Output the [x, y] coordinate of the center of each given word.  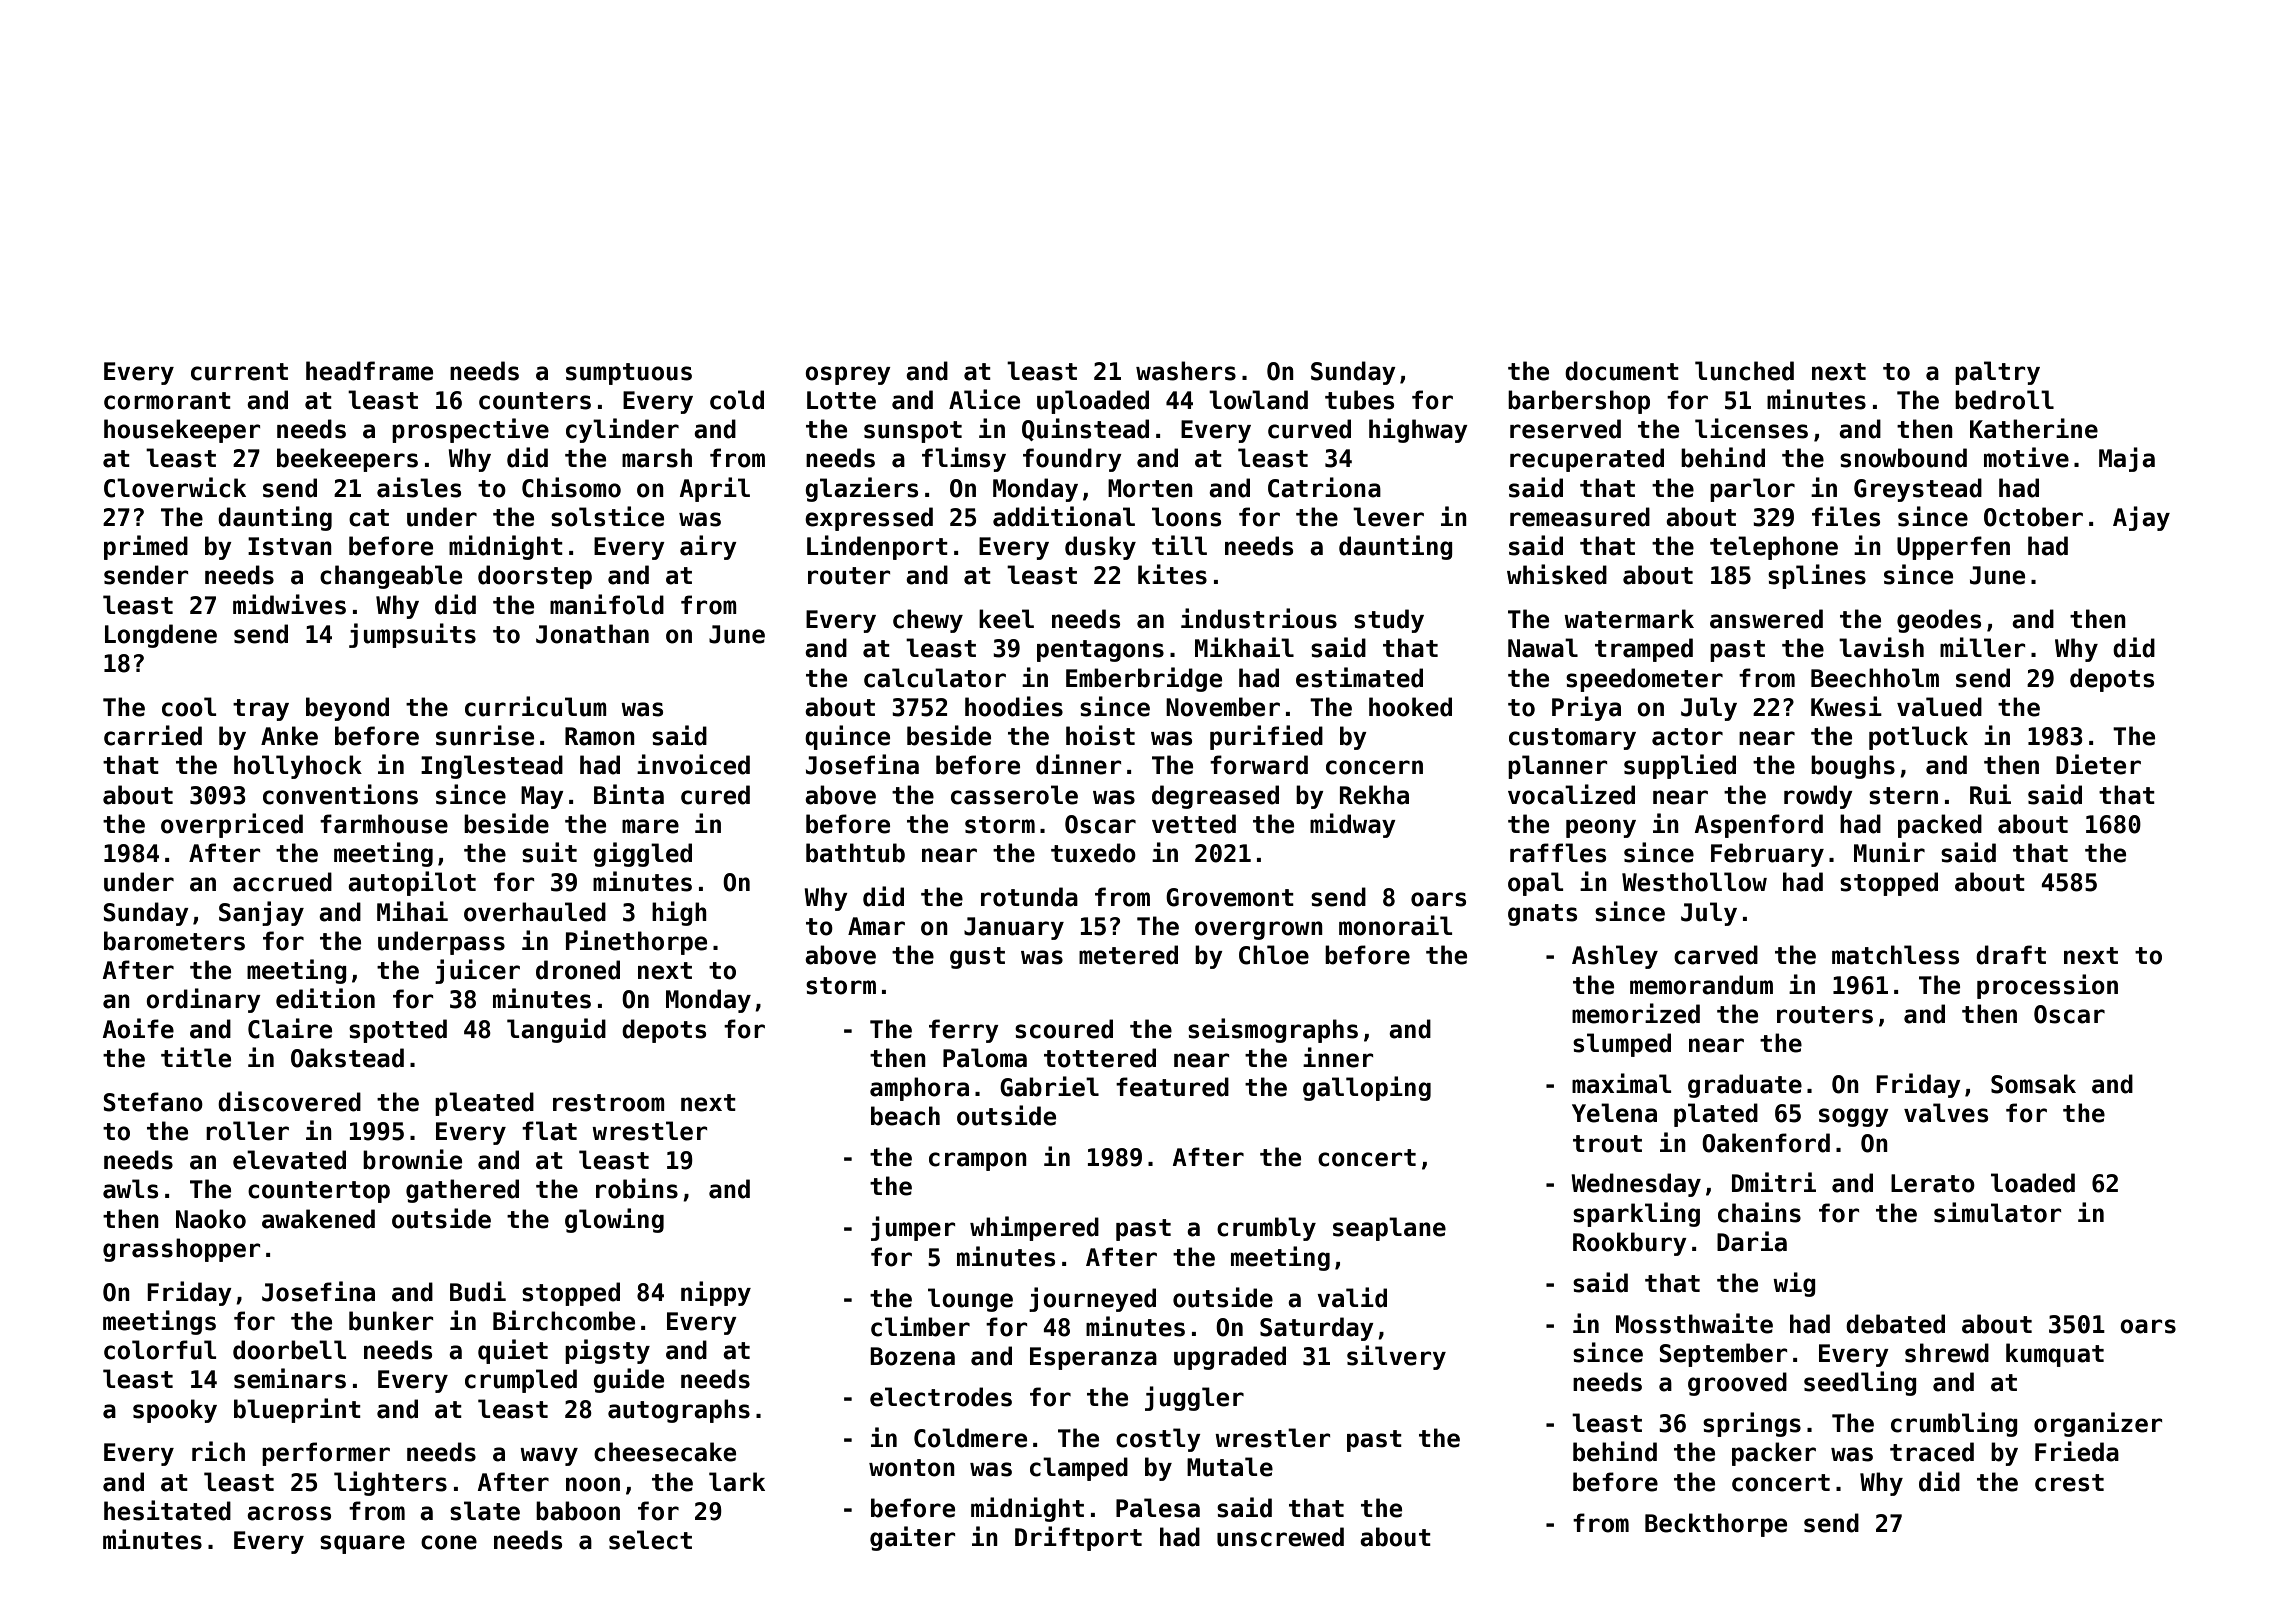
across [289, 1513]
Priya [1586, 708]
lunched [1744, 371]
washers [1186, 371]
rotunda [1029, 897]
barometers [174, 941]
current [239, 372]
